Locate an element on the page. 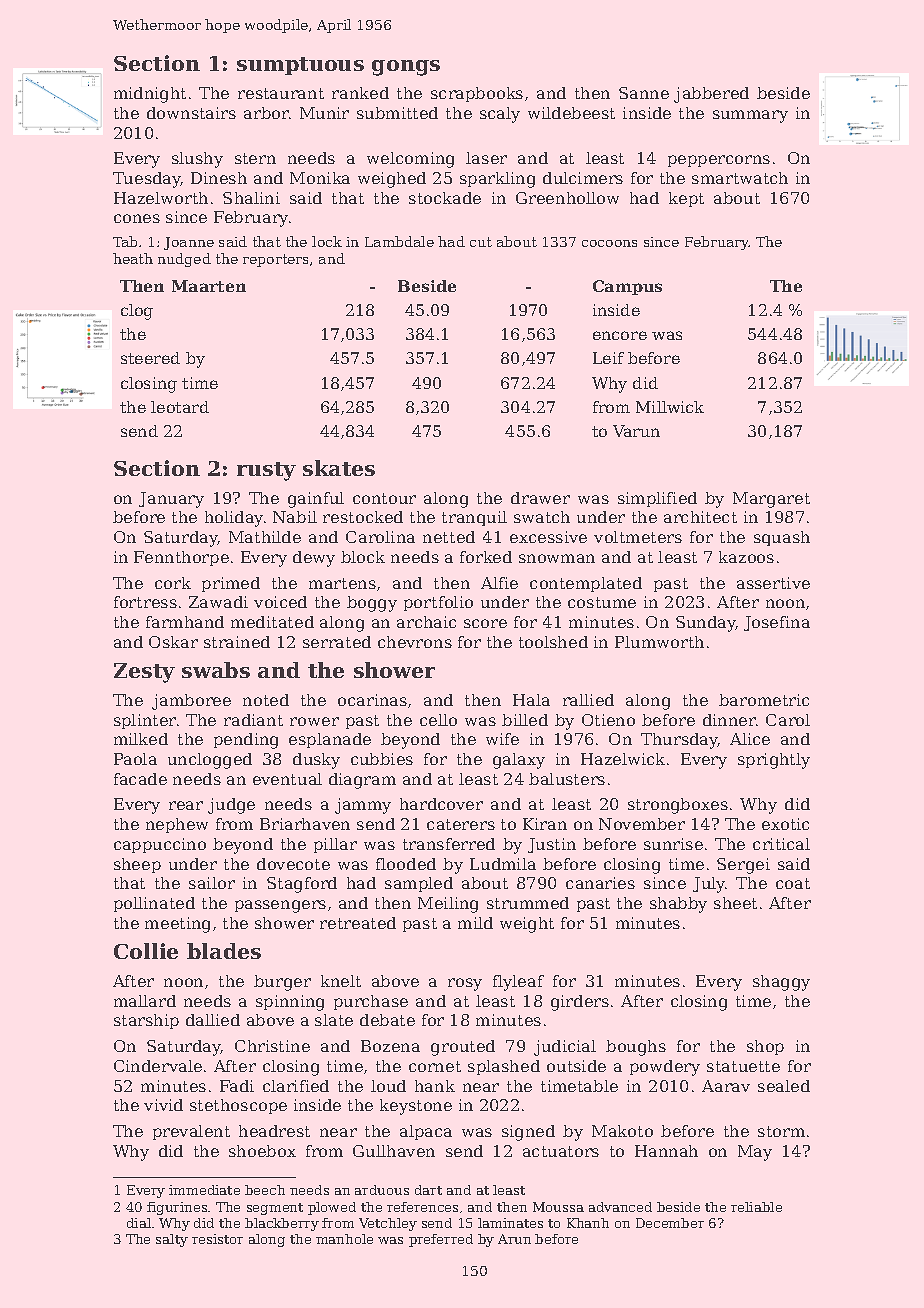 The width and height of the document is (924, 1308). exotic is located at coordinates (785, 824).
